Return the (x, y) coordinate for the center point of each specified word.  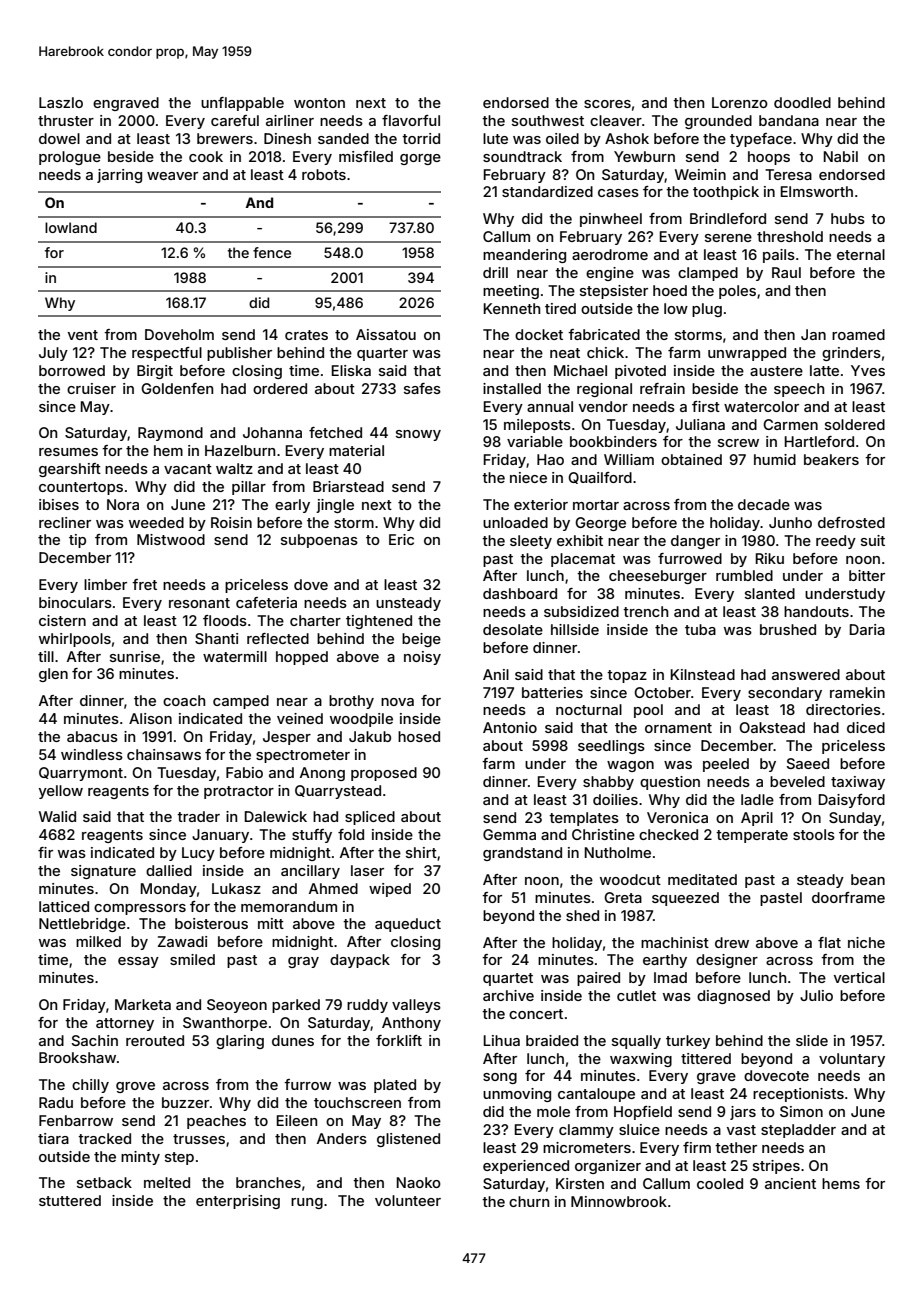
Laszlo (61, 102)
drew (732, 942)
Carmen (790, 424)
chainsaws (164, 754)
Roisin (231, 522)
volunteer (408, 1200)
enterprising (238, 1202)
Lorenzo (740, 102)
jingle (335, 506)
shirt (421, 852)
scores (607, 104)
